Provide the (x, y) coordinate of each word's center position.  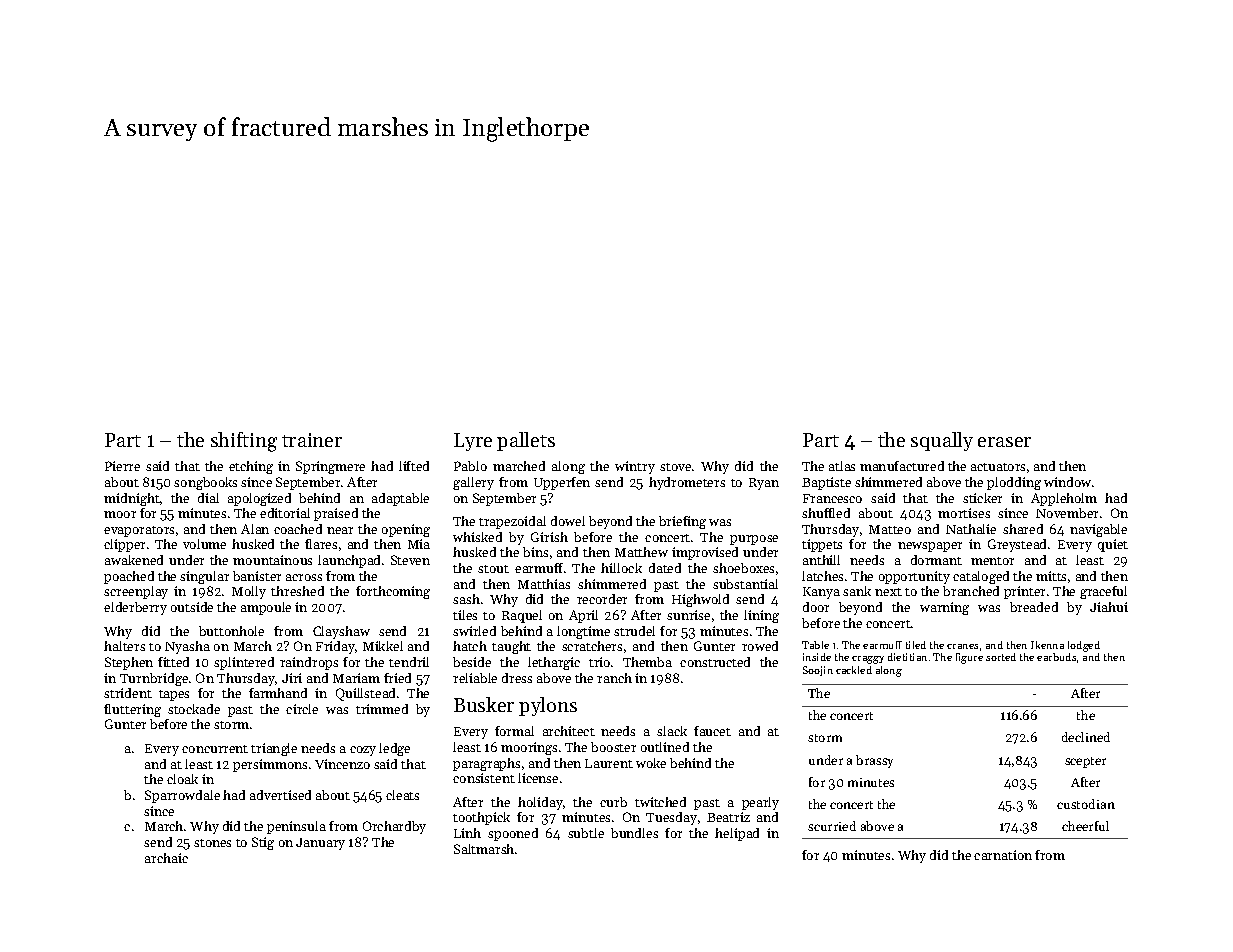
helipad (737, 834)
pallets (526, 441)
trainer (312, 440)
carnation (1003, 855)
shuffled (826, 513)
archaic (166, 858)
